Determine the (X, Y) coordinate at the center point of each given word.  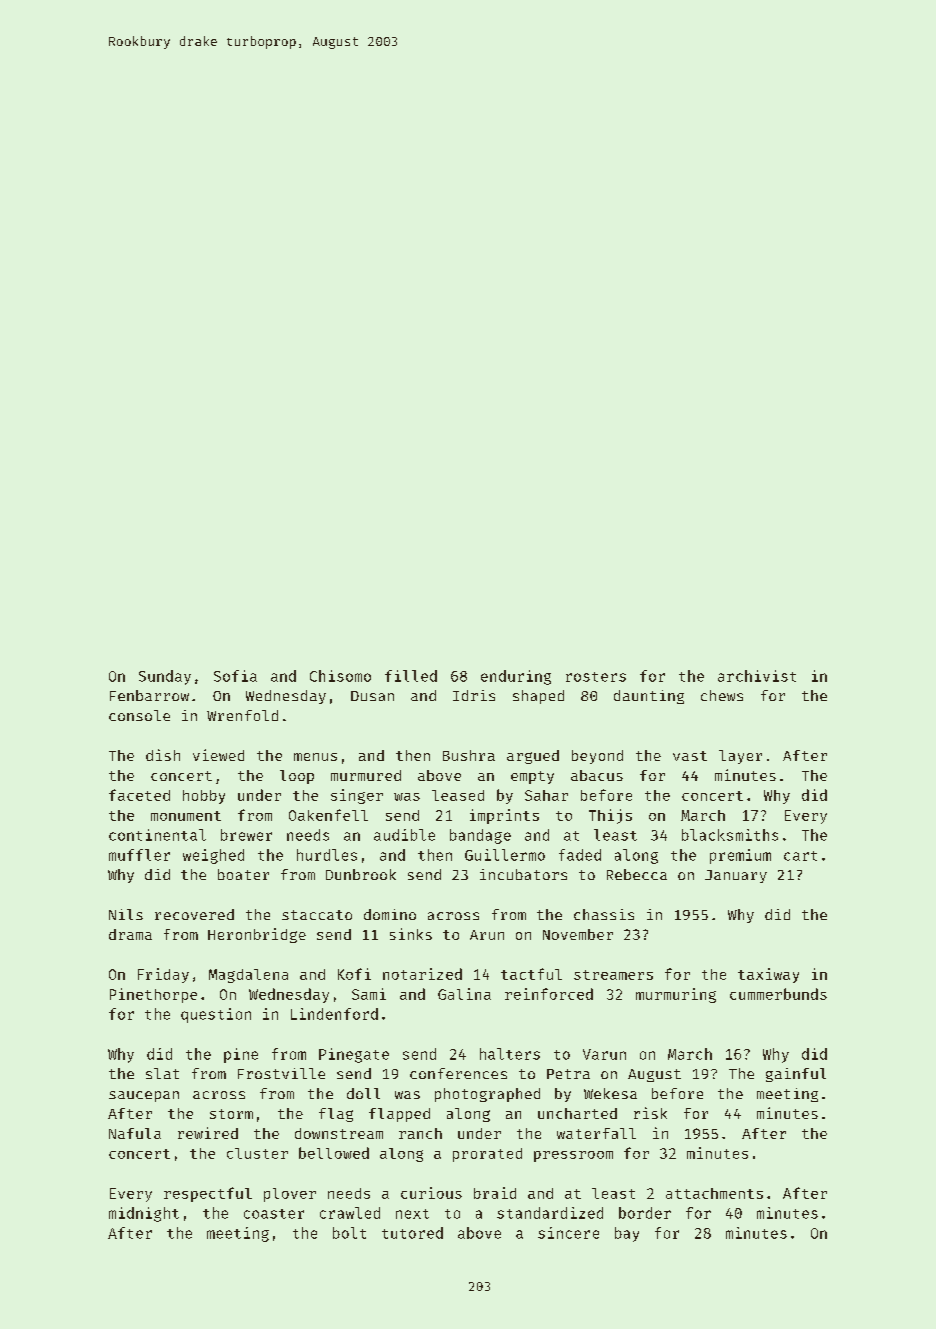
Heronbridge (257, 935)
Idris (474, 695)
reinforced (549, 994)
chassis (604, 914)
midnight (144, 1214)
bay (627, 1234)
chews (722, 695)
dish (163, 755)
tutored (412, 1233)
